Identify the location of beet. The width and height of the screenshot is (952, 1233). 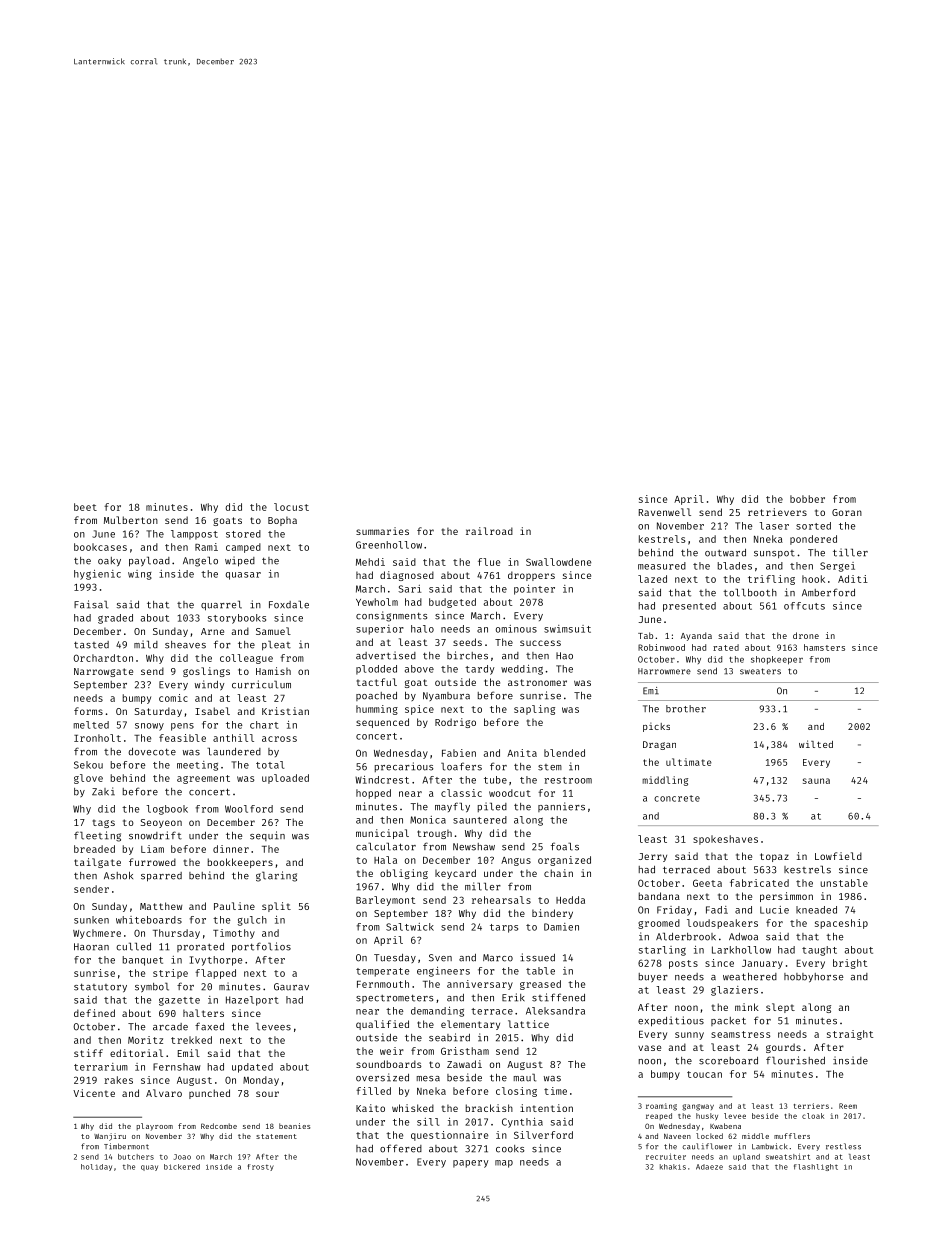
(85, 507).
